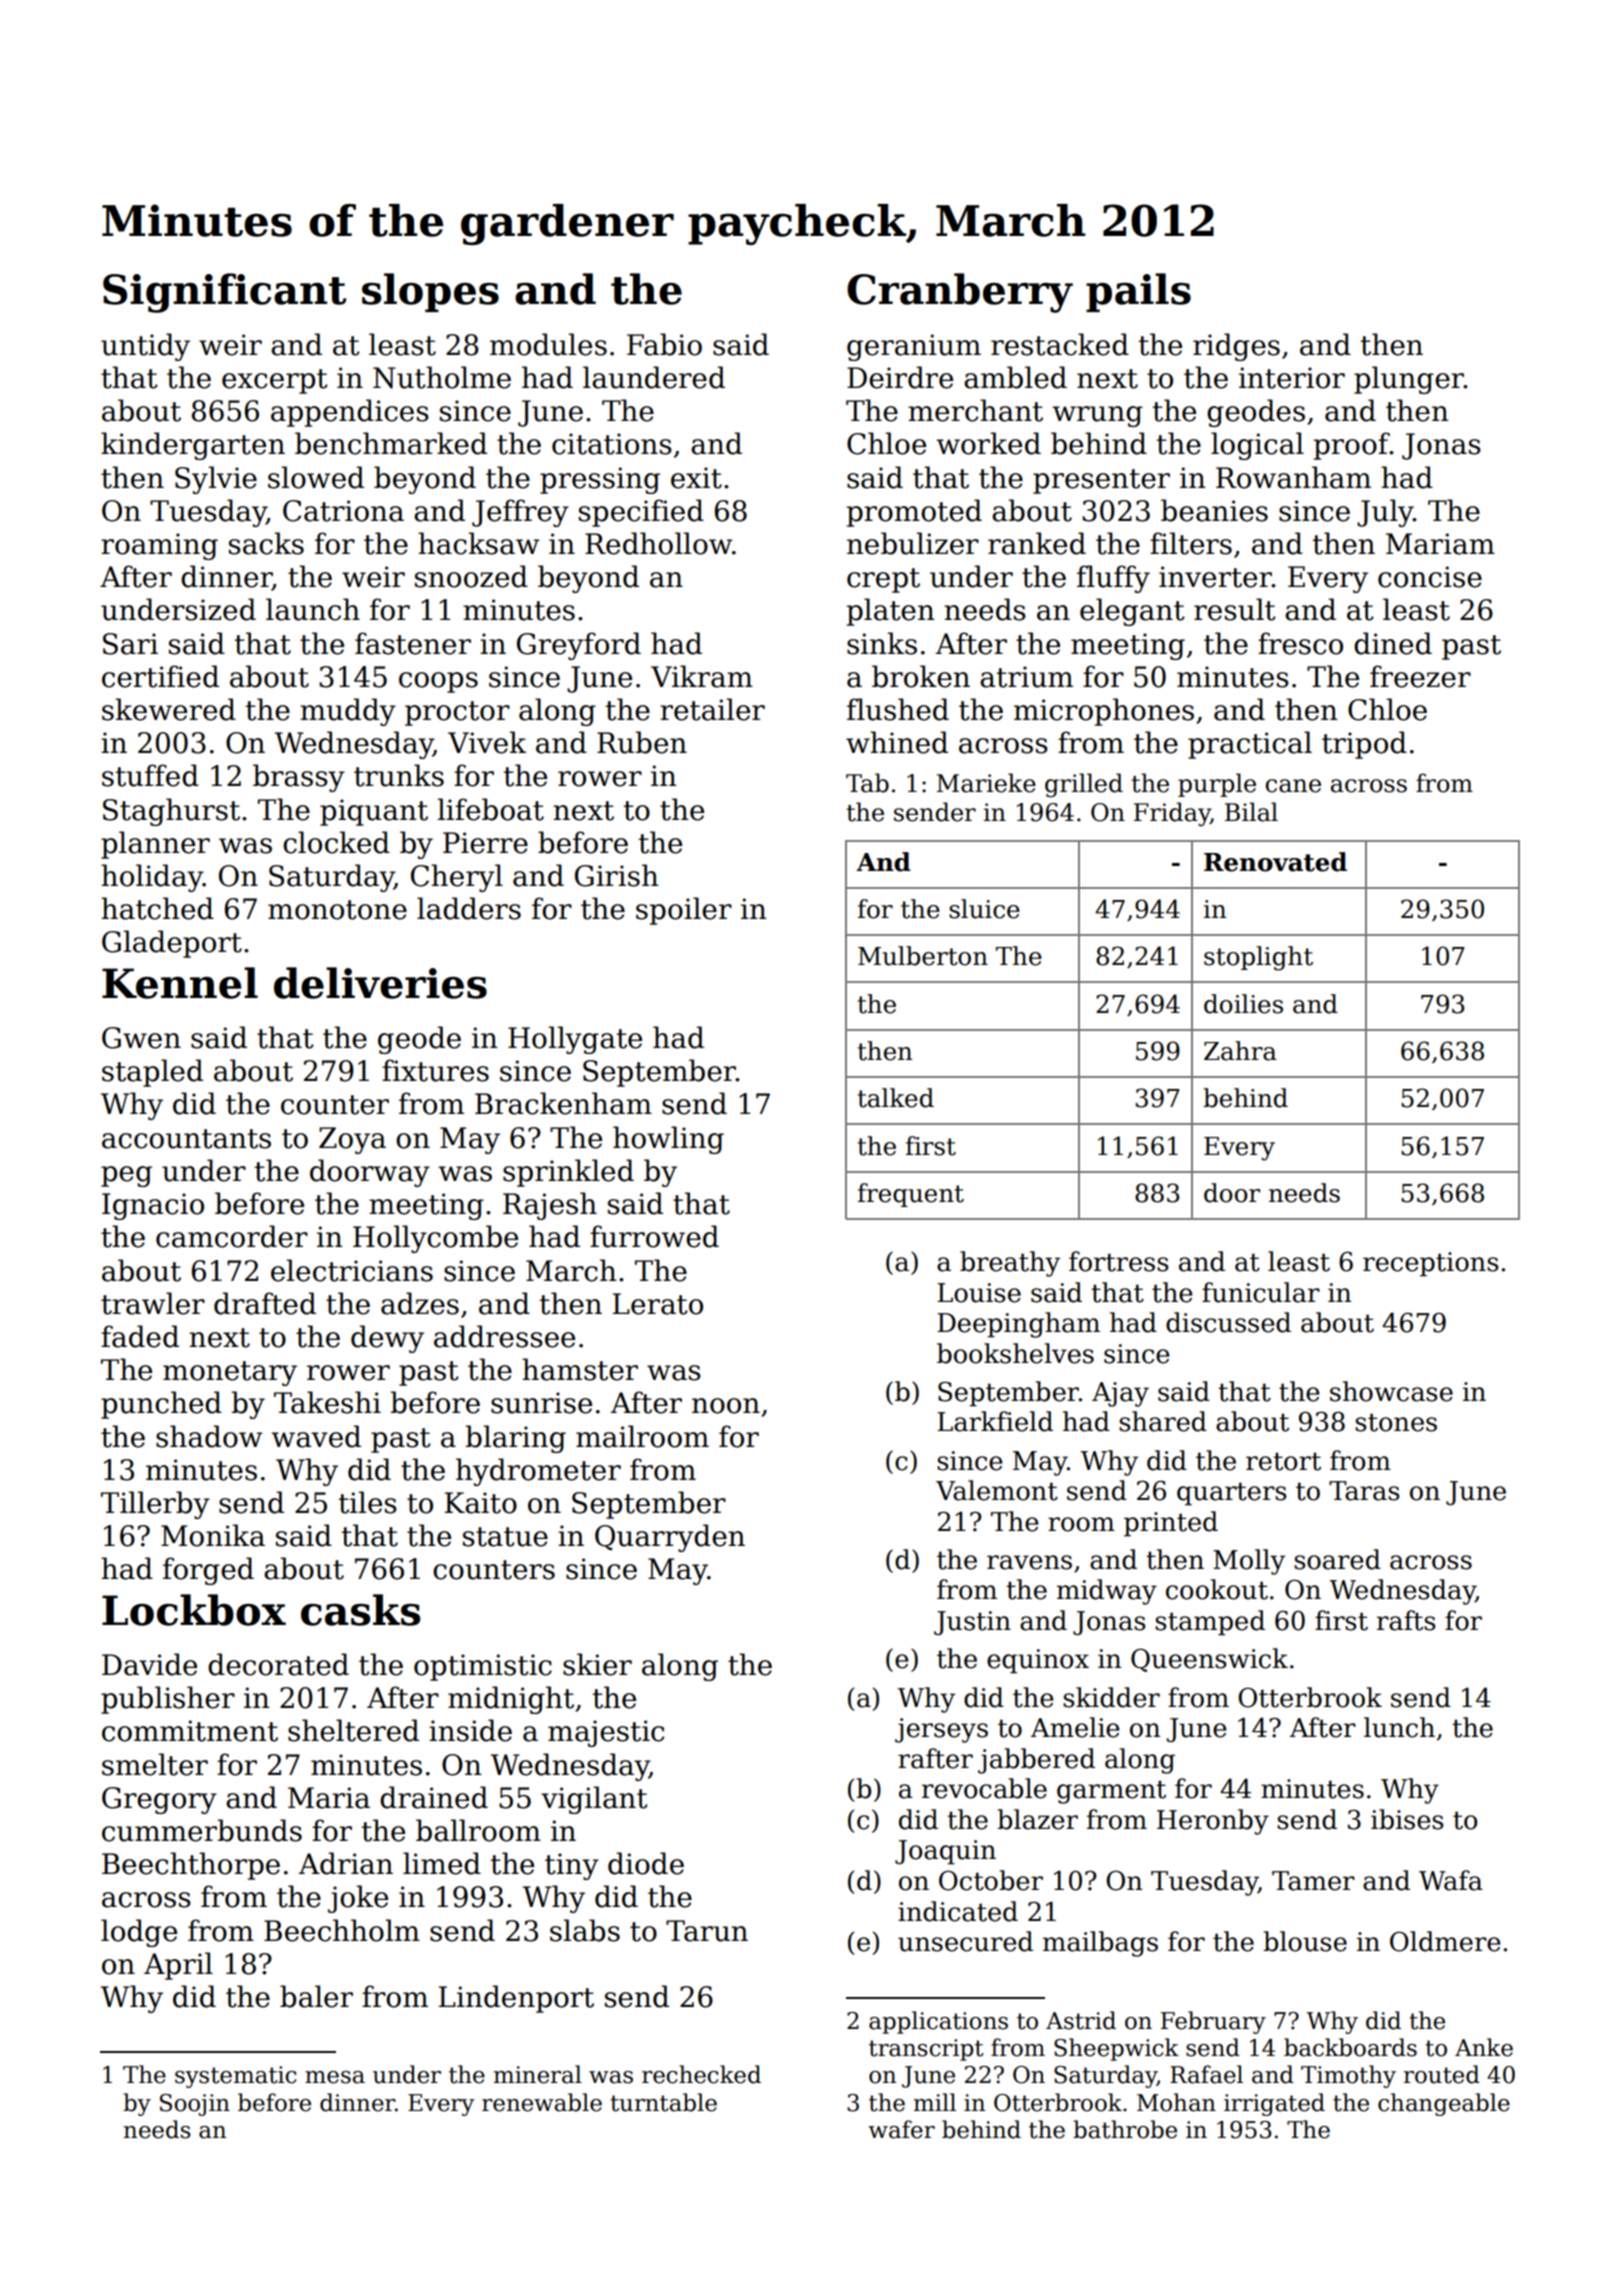 This screenshot has width=1620, height=2292. Describe the element at coordinates (1391, 1391) in the screenshot. I see `showcase` at that location.
